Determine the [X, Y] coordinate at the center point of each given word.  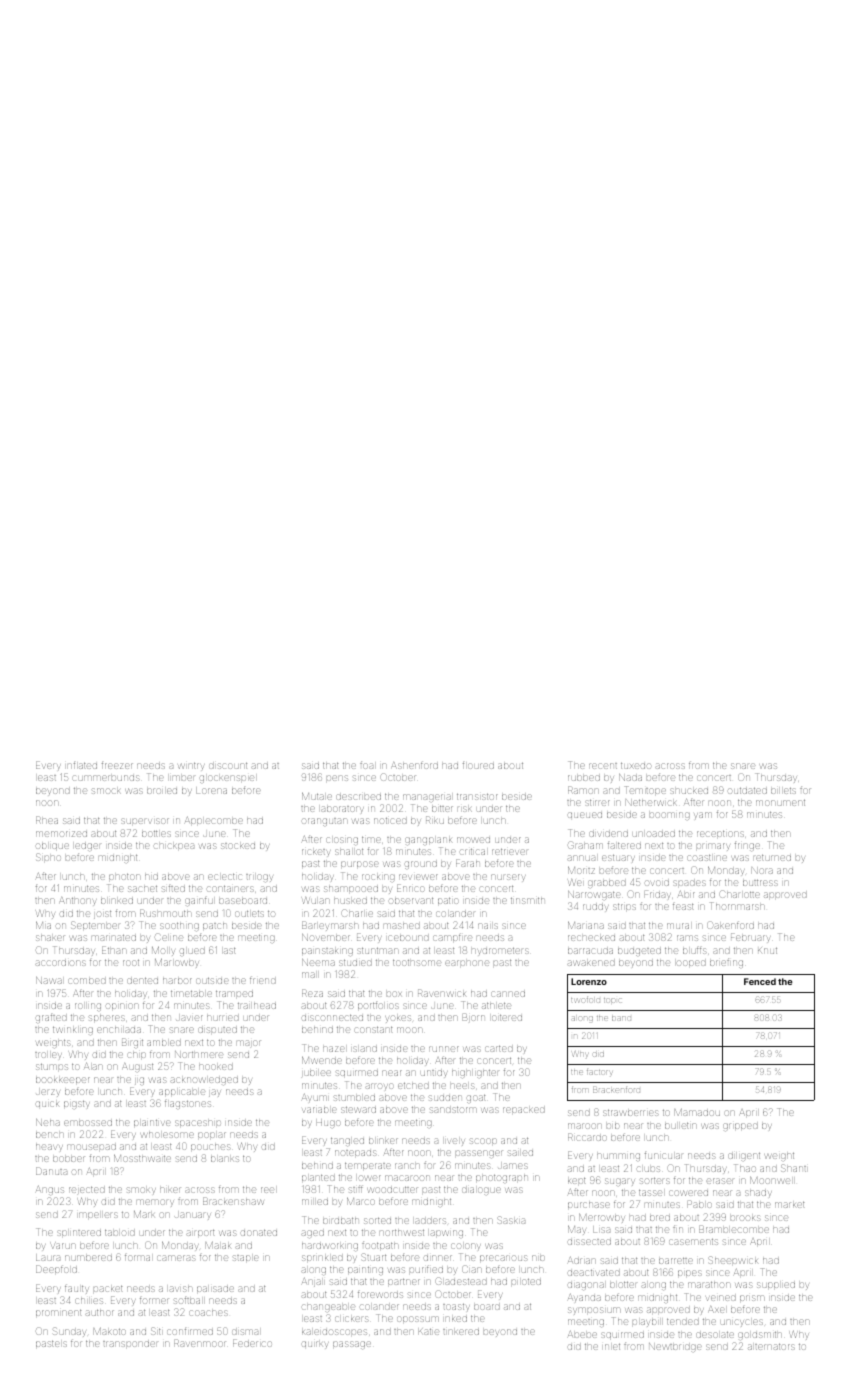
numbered [88, 1258]
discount [228, 765]
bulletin [680, 1125]
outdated [747, 790]
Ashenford [415, 765]
